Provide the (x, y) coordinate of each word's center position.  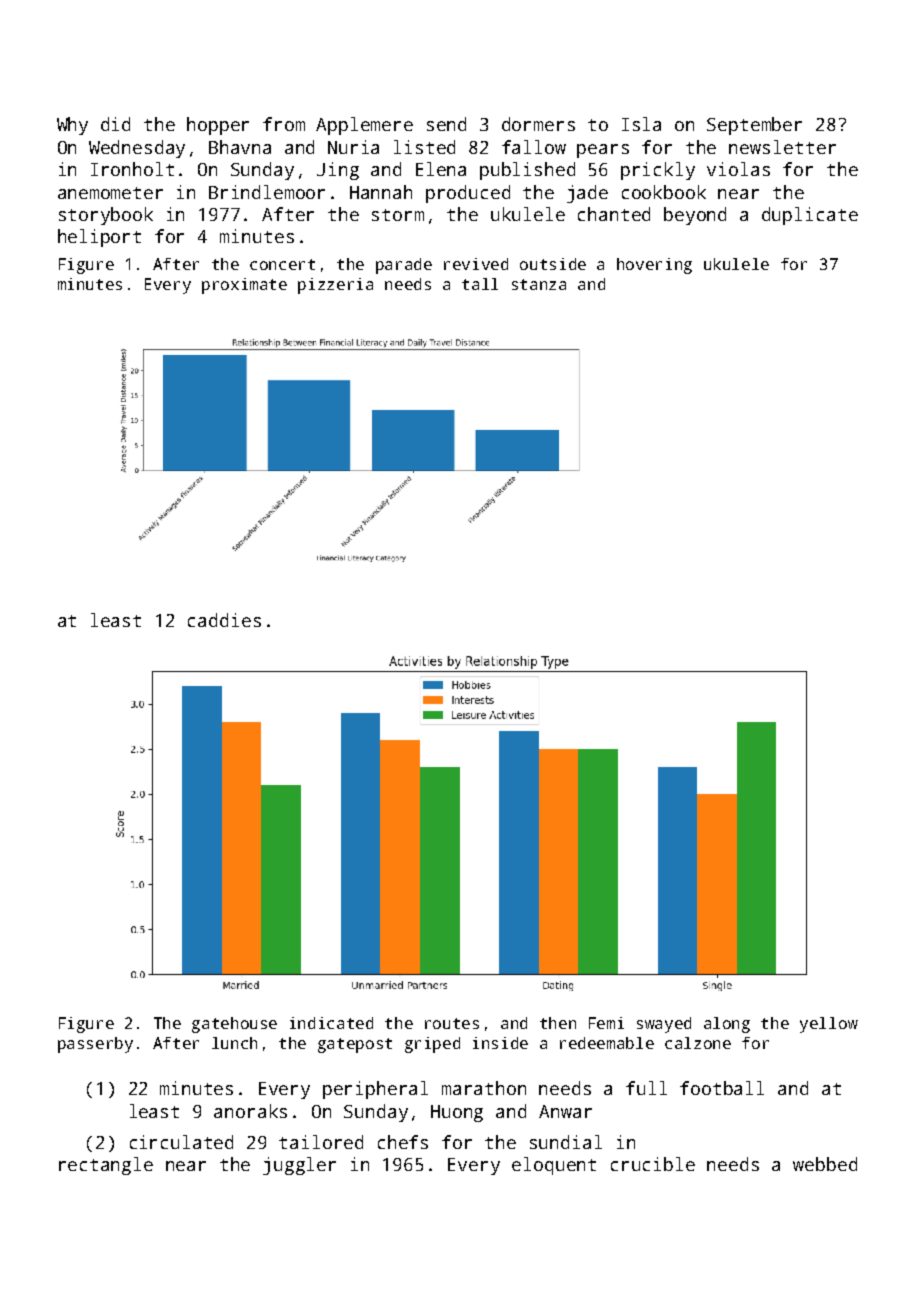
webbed (825, 1164)
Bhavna (240, 147)
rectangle (106, 1166)
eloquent (554, 1166)
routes (452, 1023)
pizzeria (335, 286)
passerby (95, 1045)
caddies (224, 620)
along (727, 1025)
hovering (654, 266)
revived (476, 264)
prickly (658, 171)
